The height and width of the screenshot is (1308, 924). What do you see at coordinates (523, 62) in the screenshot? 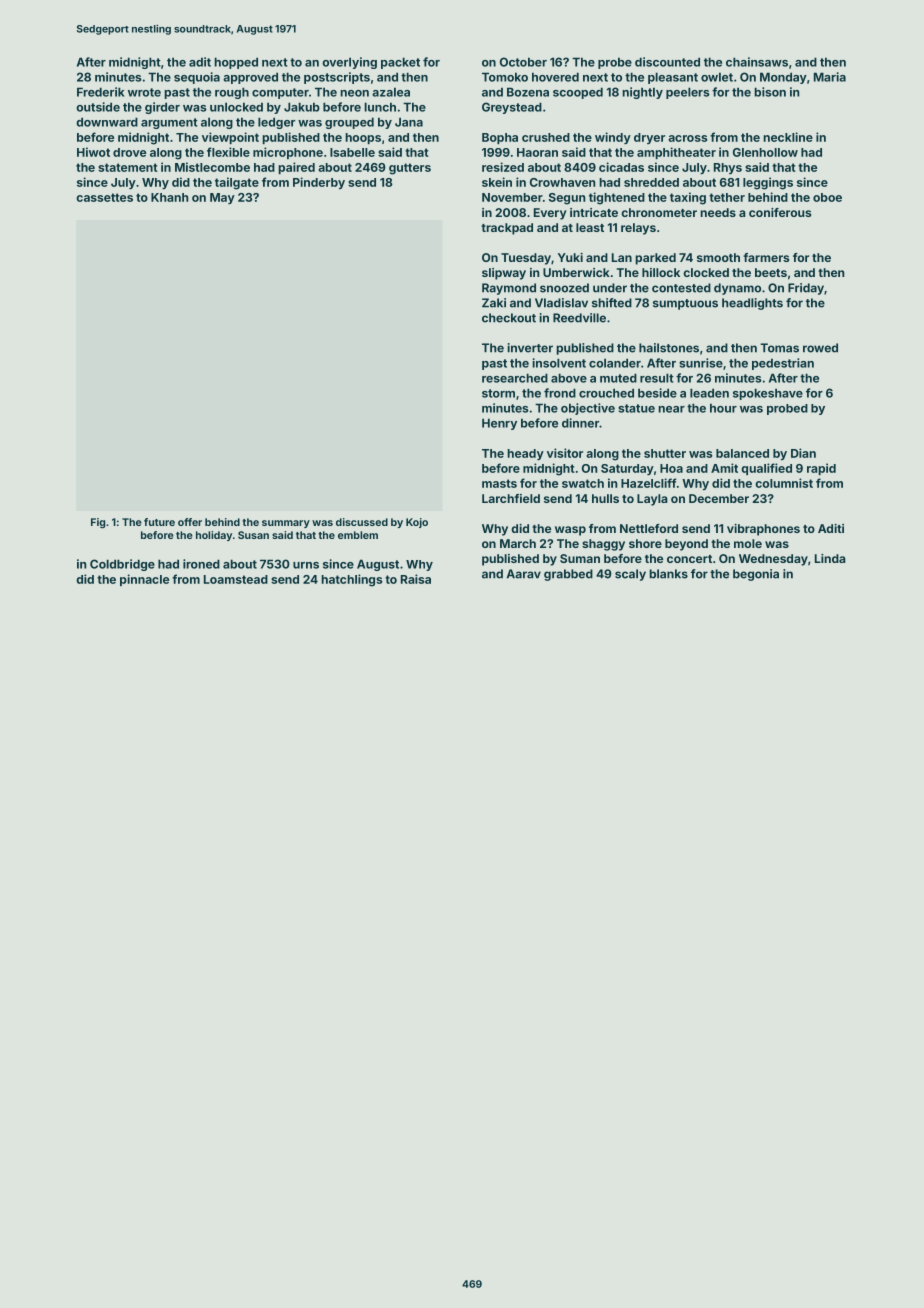
I see `October` at bounding box center [523, 62].
